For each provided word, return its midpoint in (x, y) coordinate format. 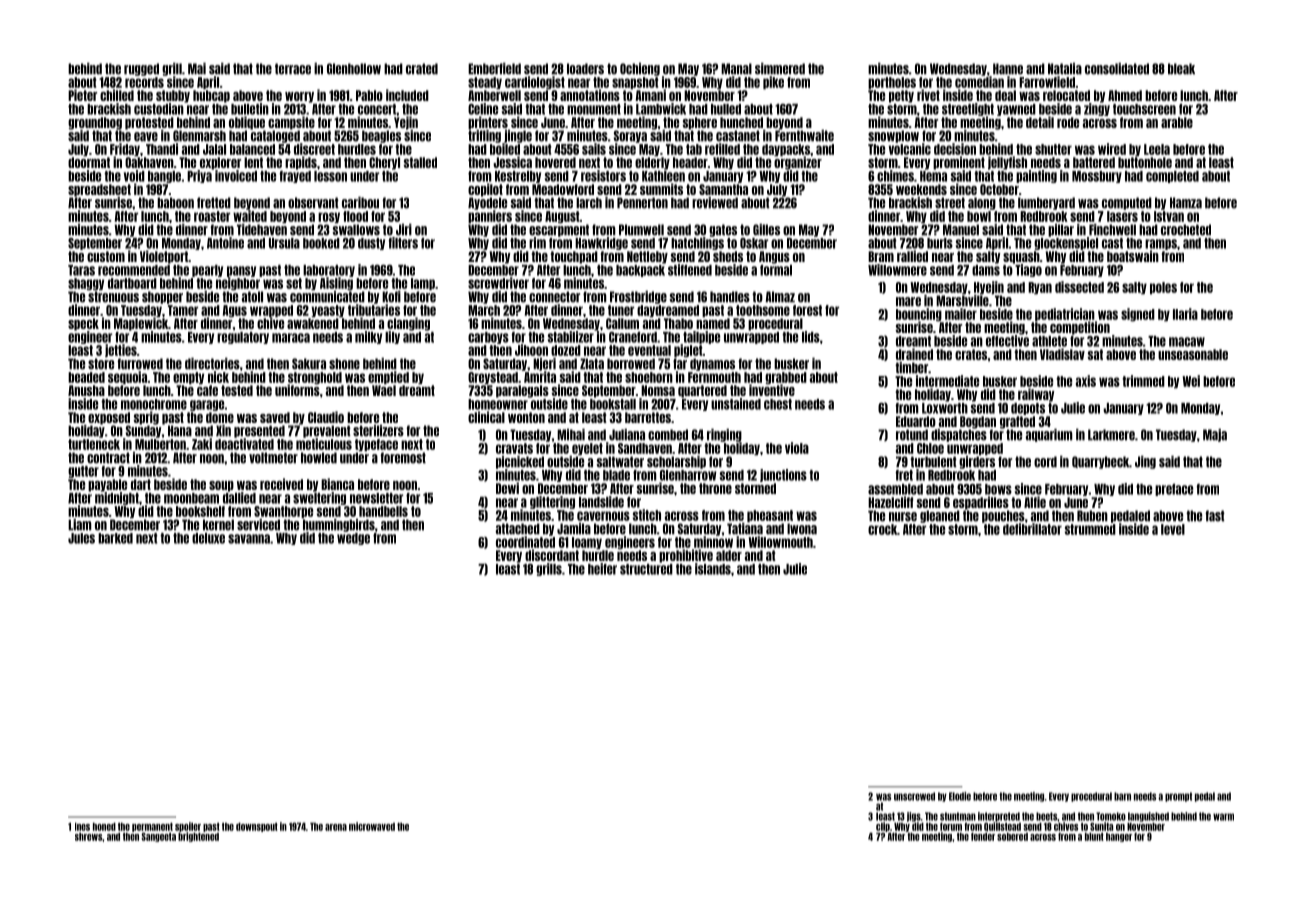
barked (115, 538)
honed (104, 826)
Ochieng (640, 69)
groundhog (95, 123)
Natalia (1065, 69)
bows (998, 489)
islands (713, 569)
